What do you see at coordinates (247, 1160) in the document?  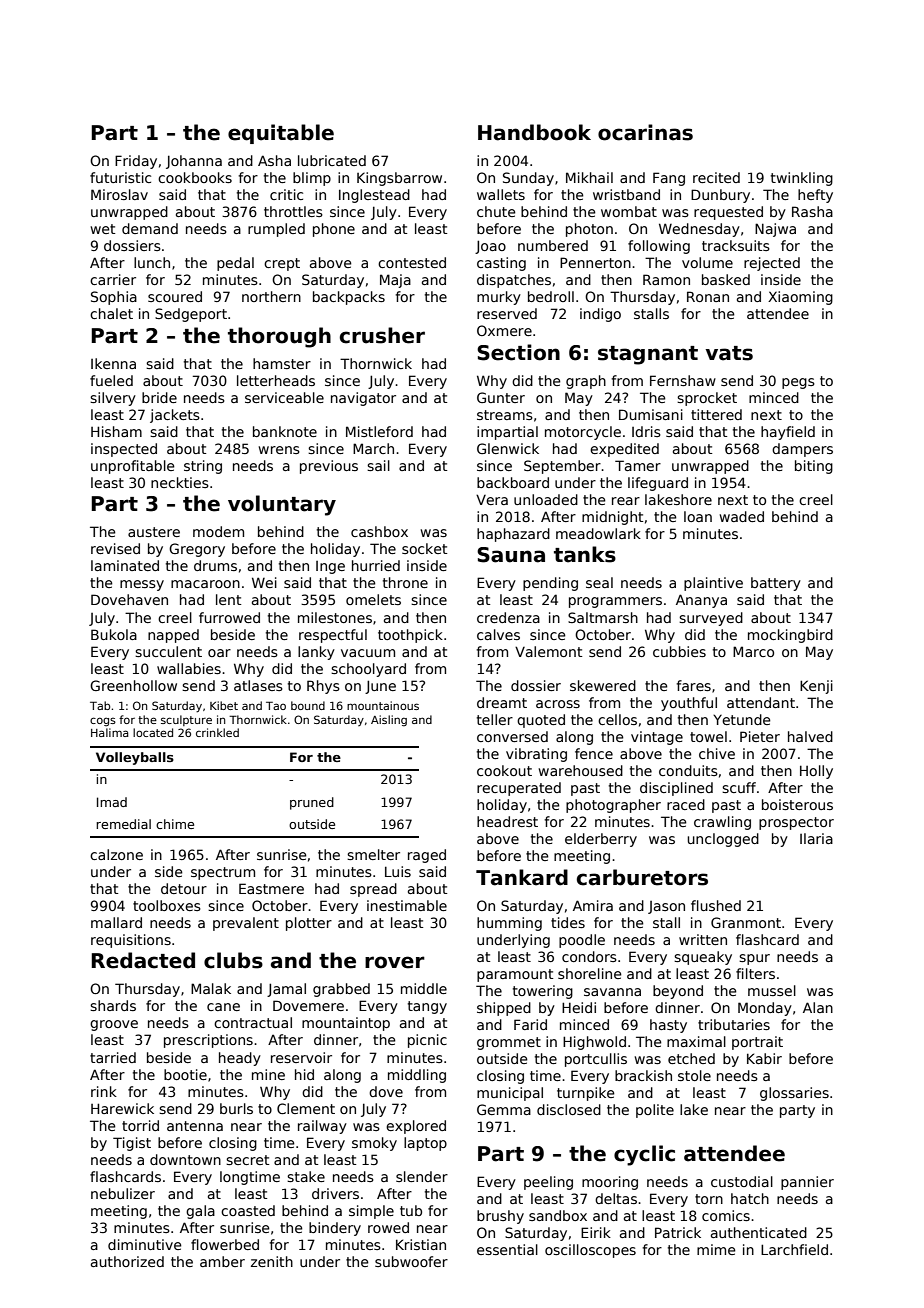 I see `secret` at bounding box center [247, 1160].
